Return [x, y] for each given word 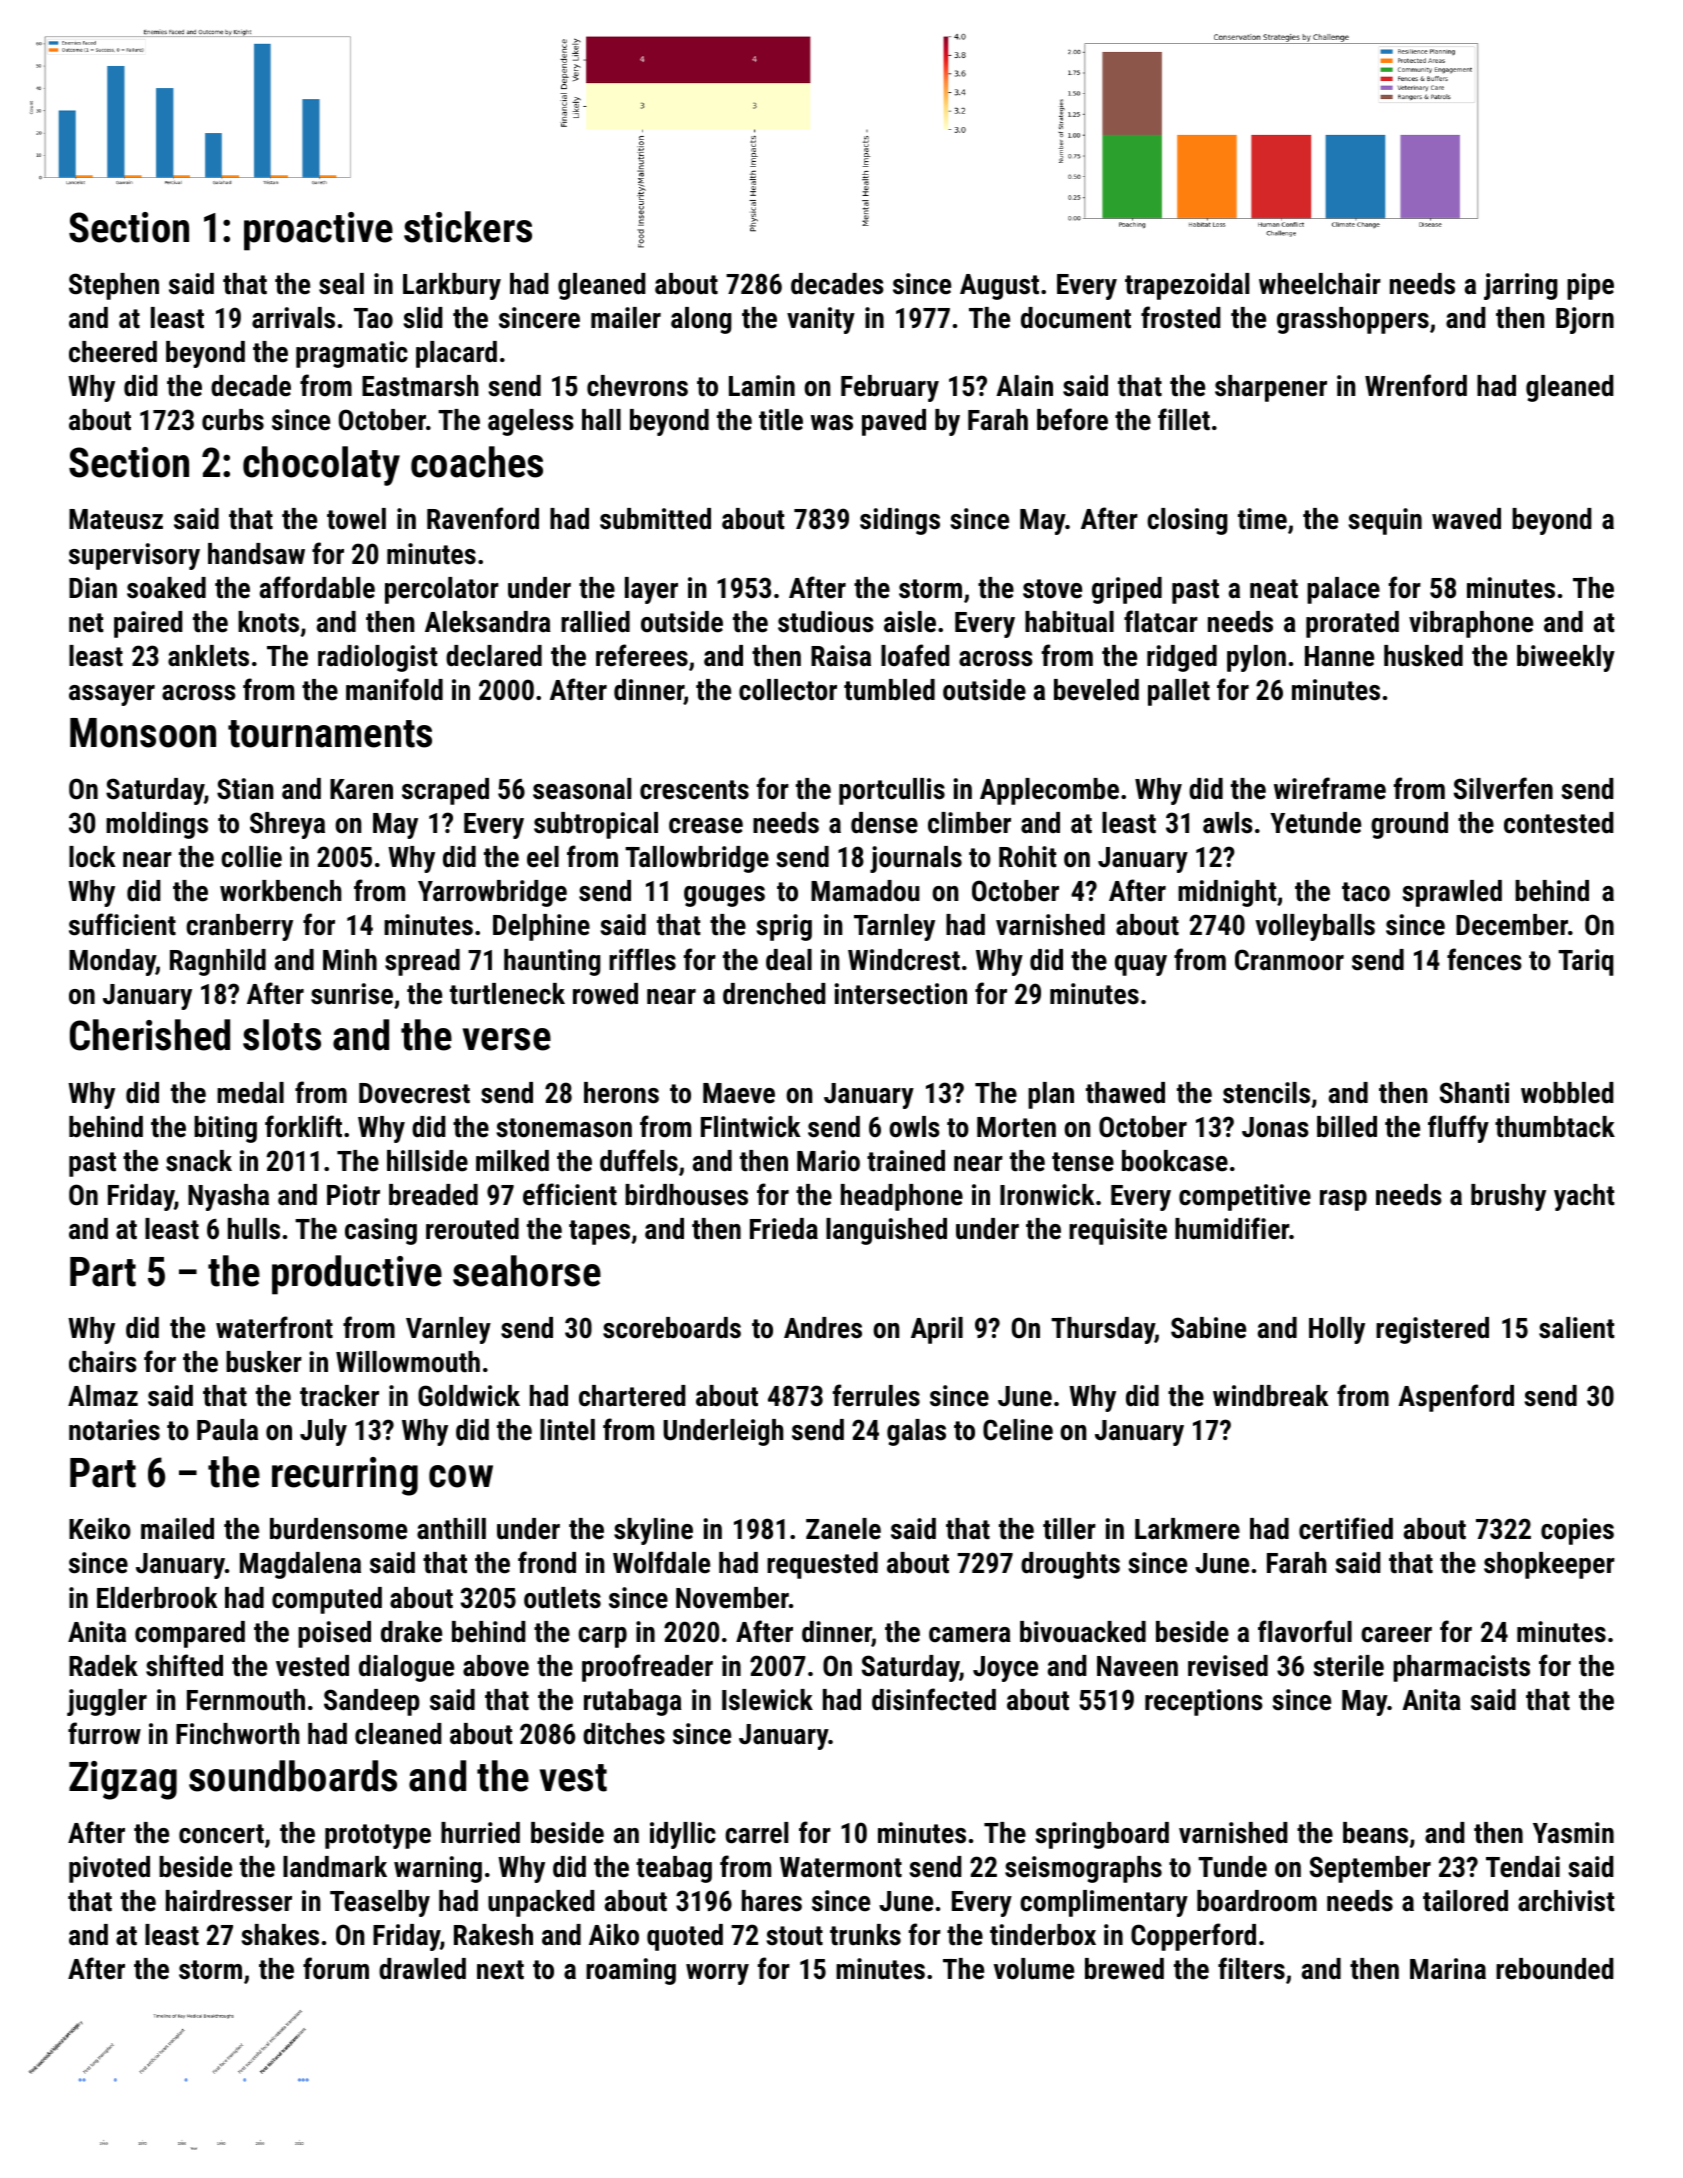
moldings [157, 825]
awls [1228, 823]
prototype [378, 1836]
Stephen [114, 286]
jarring [1521, 286]
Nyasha [228, 1197]
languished [886, 1231]
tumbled [889, 690]
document [1076, 318]
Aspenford [1456, 1398]
